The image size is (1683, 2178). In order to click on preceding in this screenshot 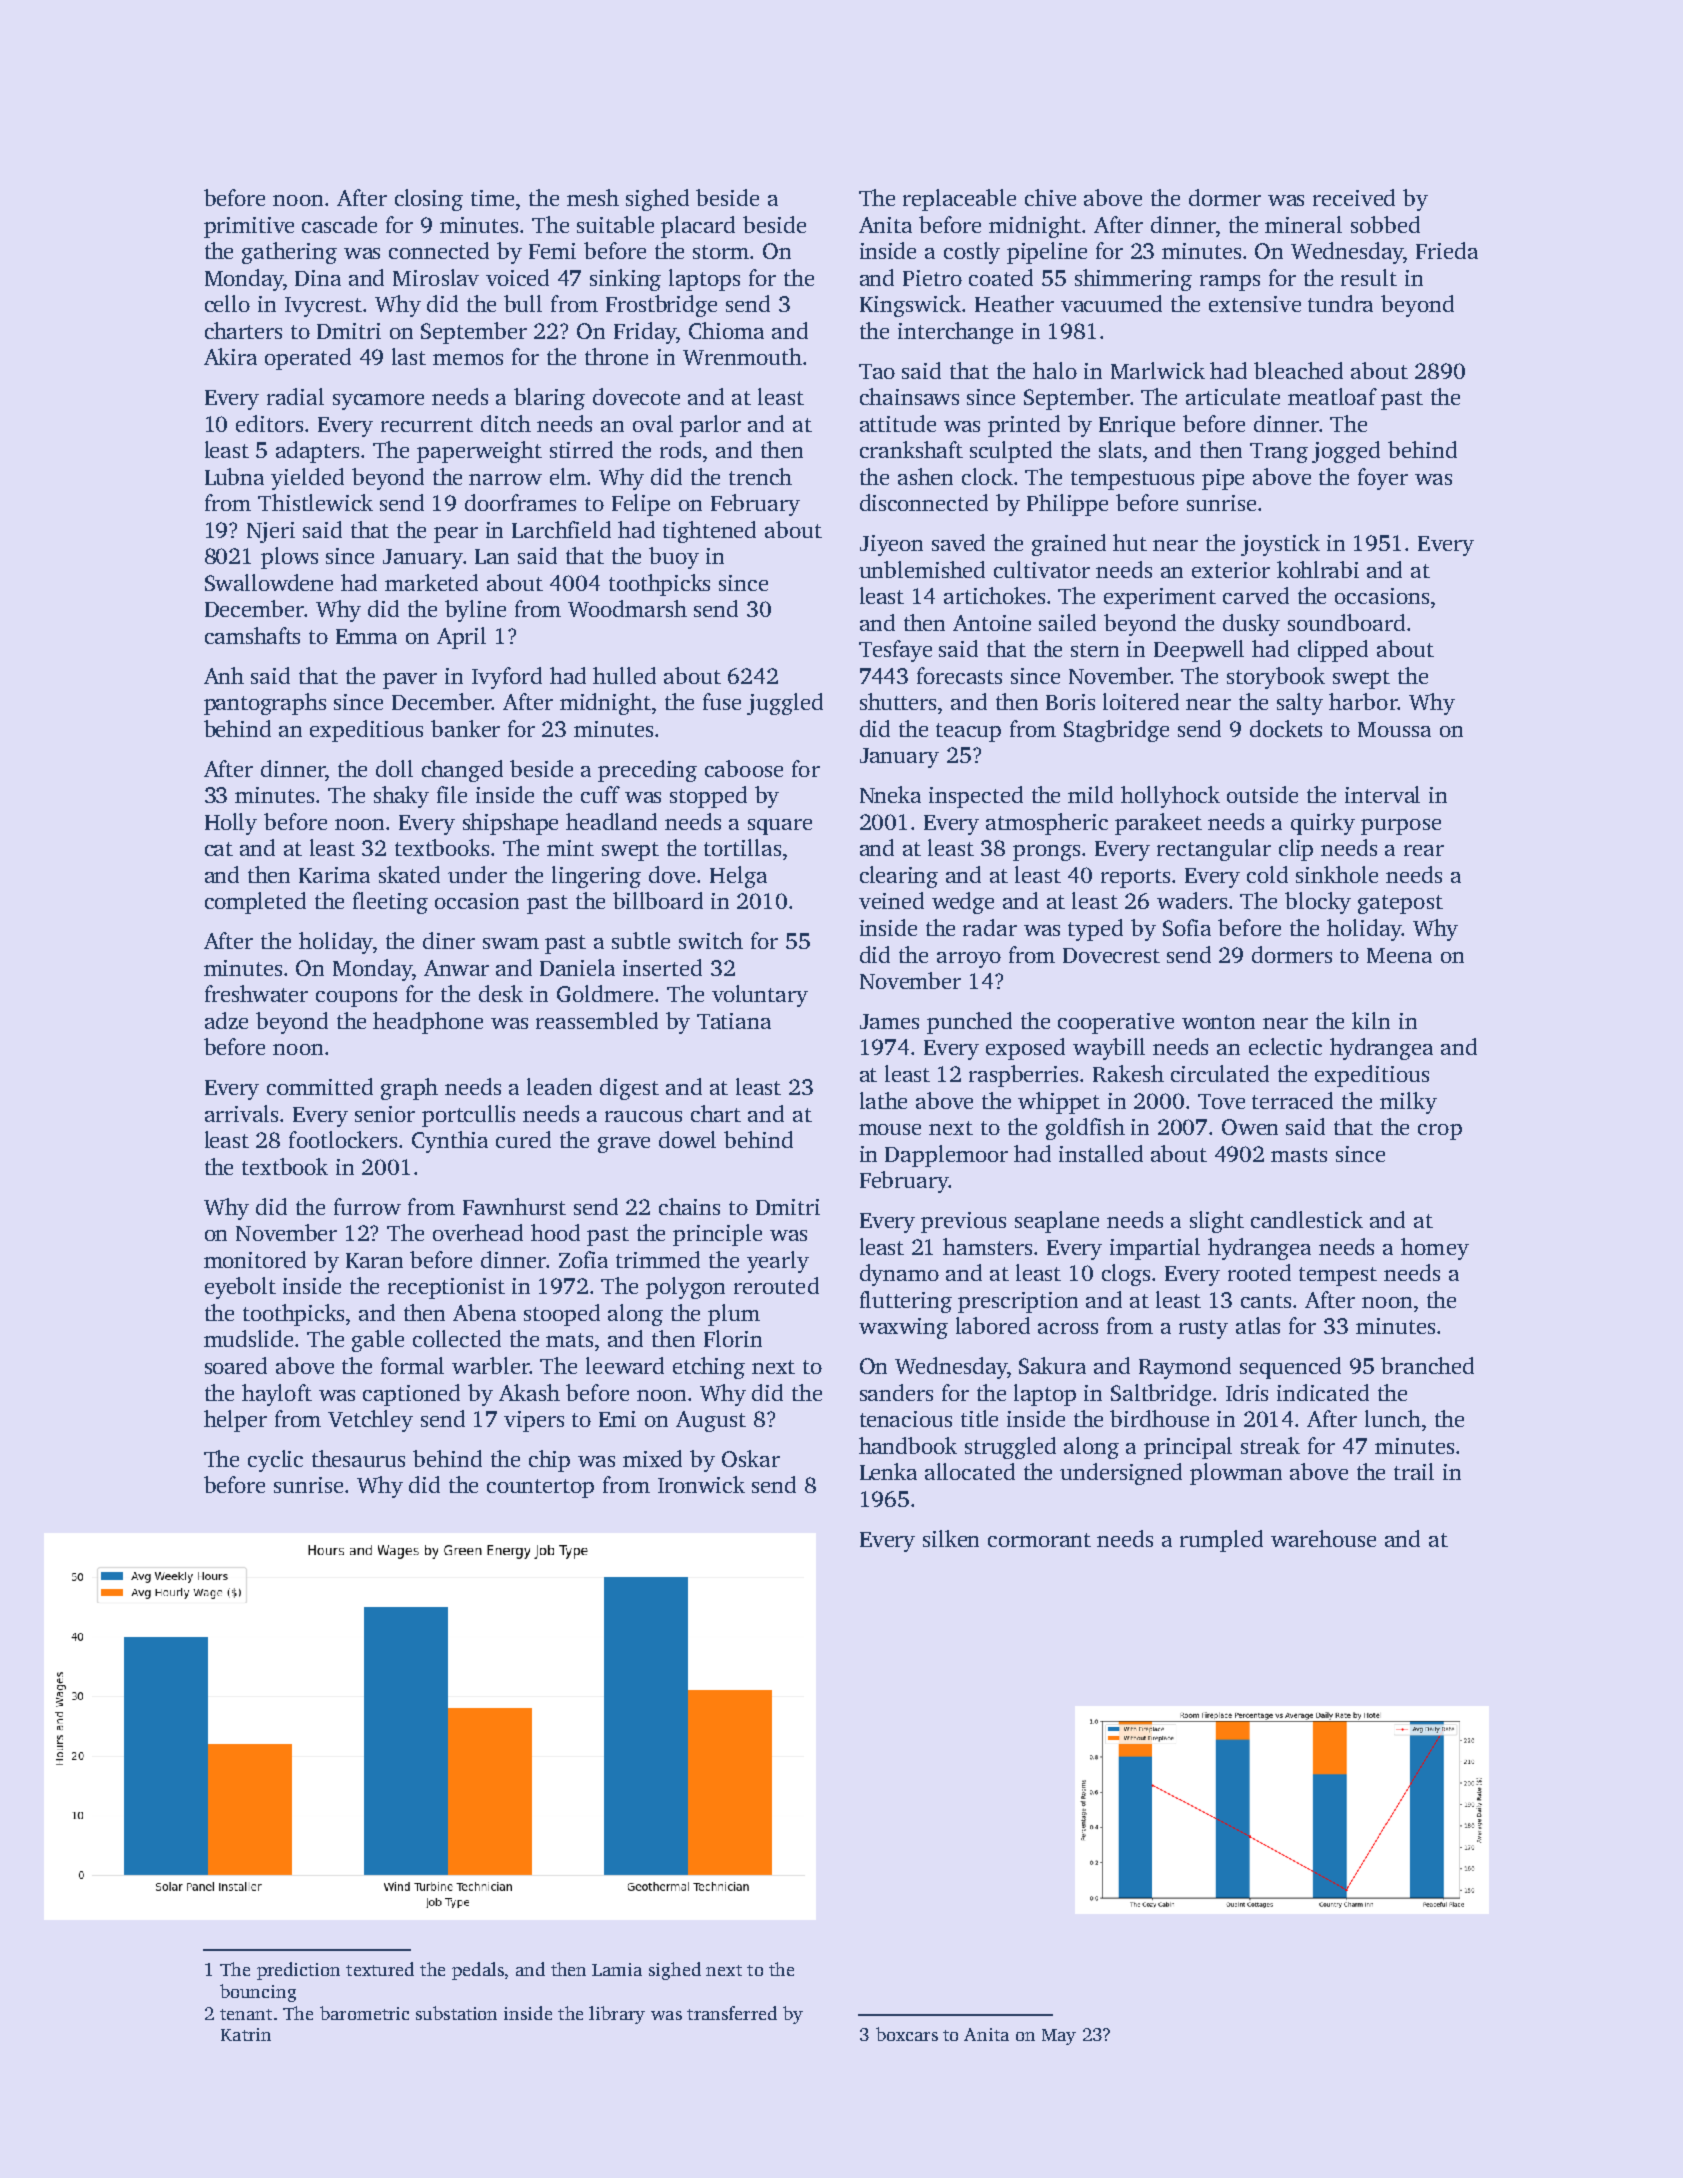, I will do `click(647, 771)`.
